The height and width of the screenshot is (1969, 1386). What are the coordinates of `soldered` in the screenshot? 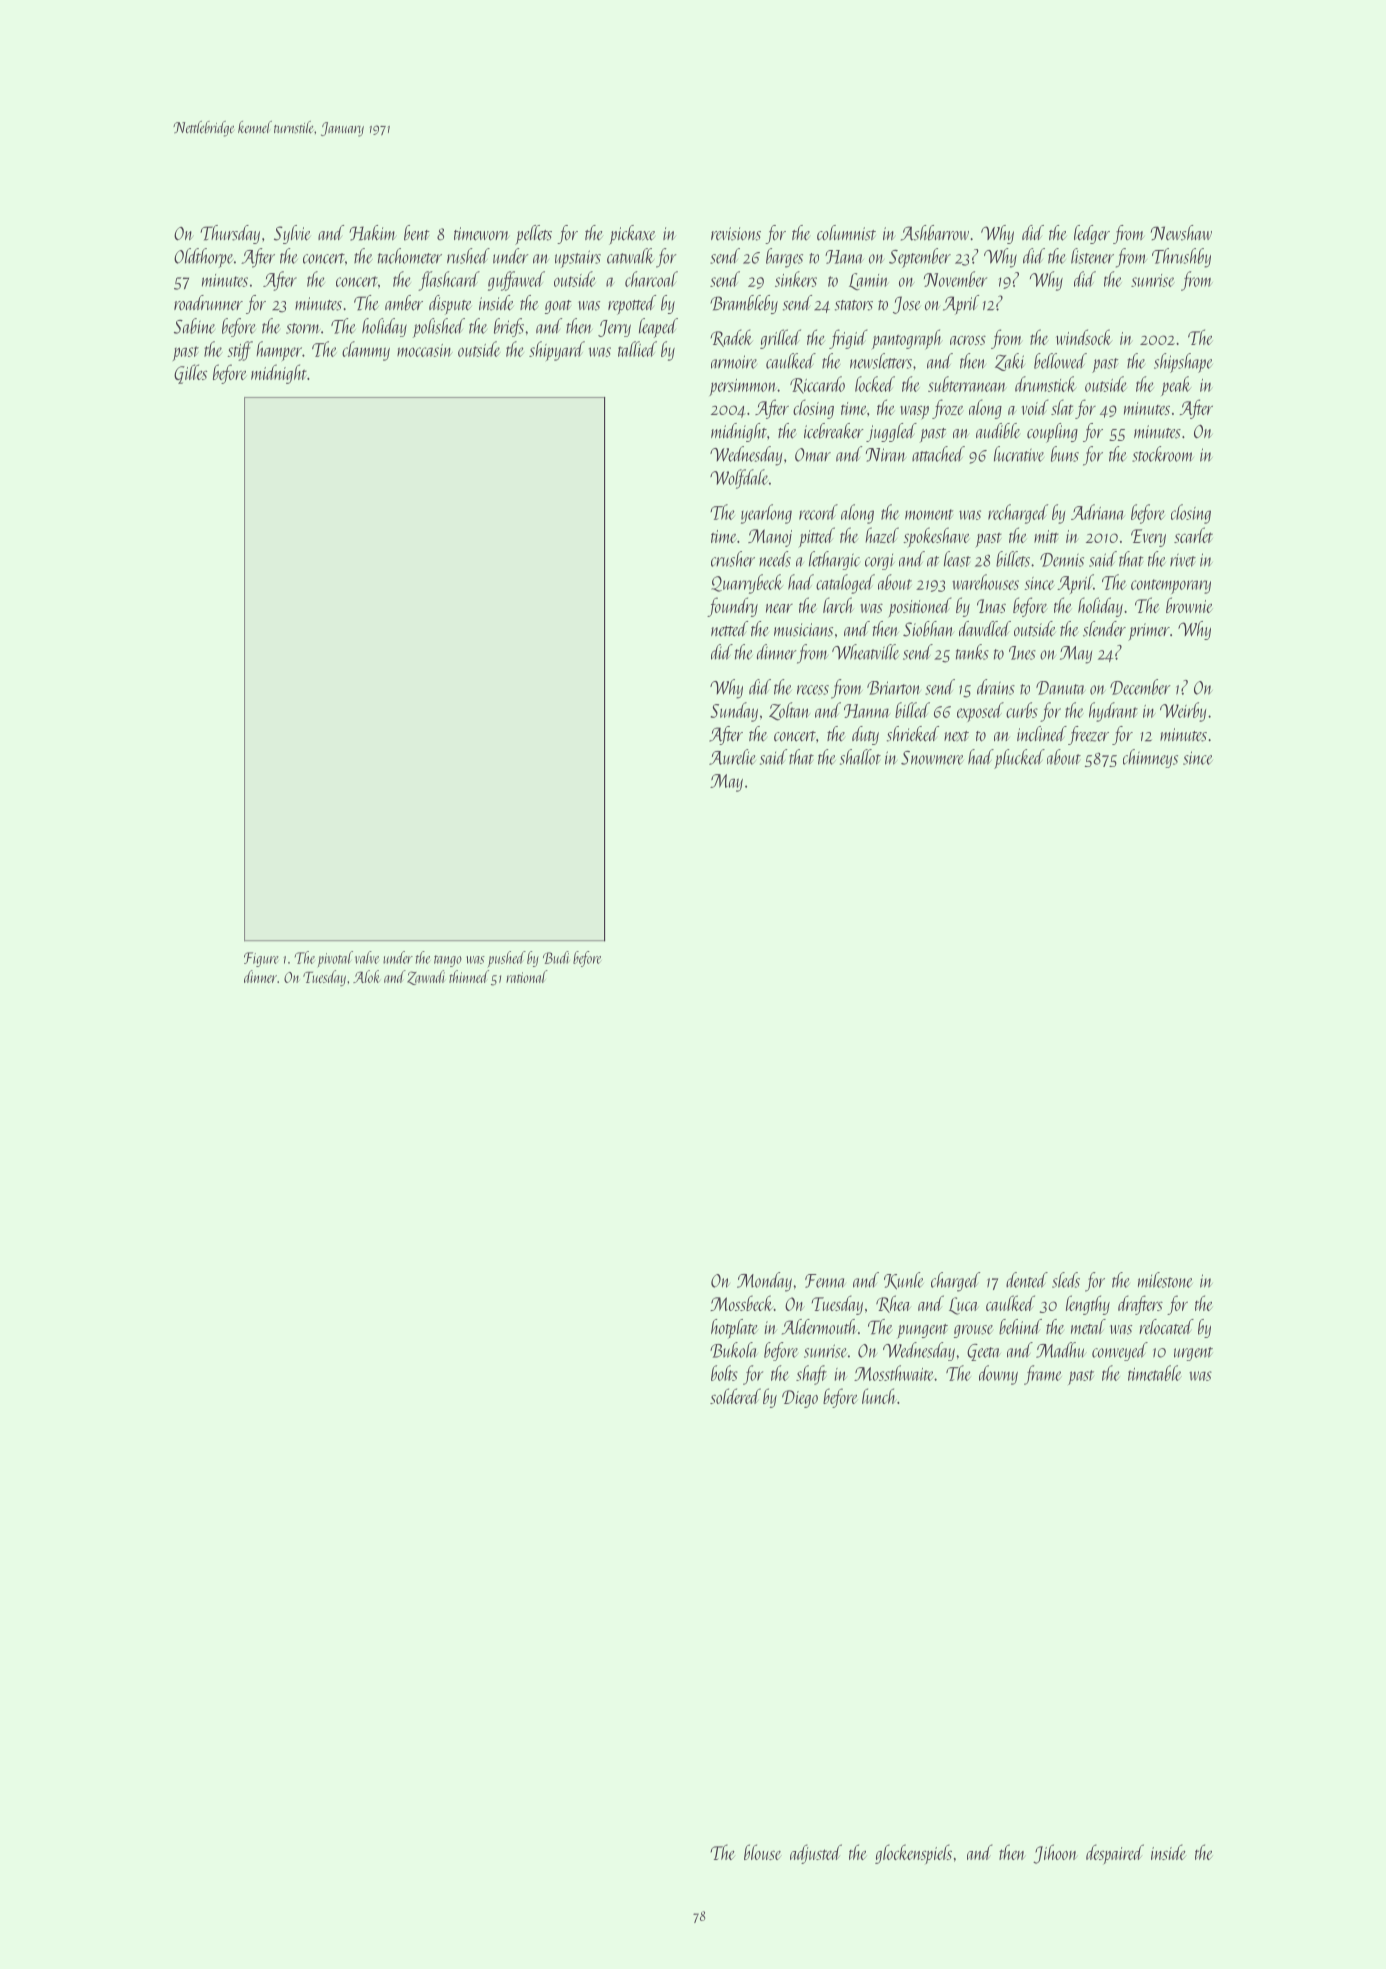 It's located at (735, 1396).
